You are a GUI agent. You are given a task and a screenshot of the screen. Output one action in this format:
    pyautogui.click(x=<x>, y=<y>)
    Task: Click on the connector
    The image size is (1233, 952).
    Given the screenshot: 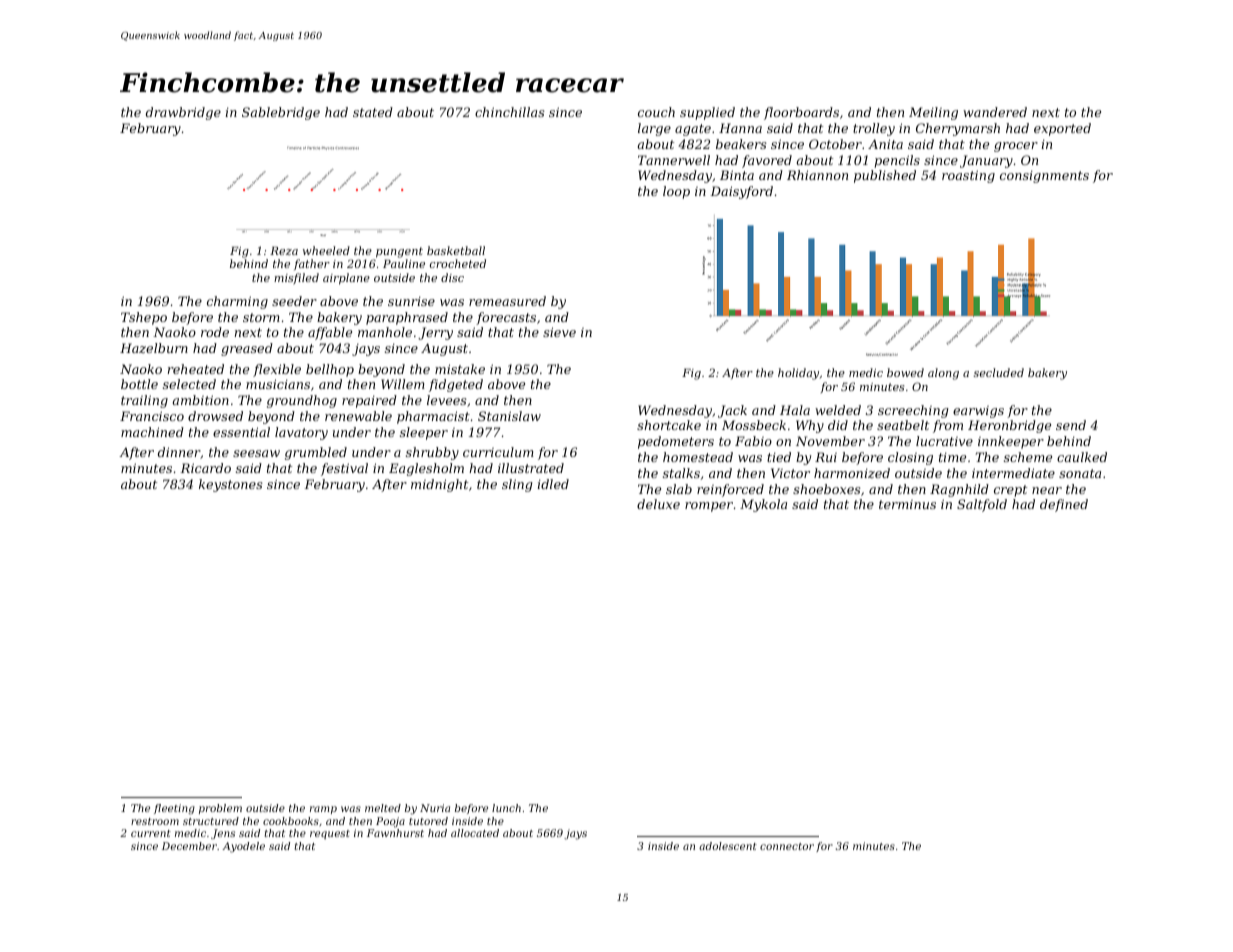 What is the action you would take?
    pyautogui.click(x=787, y=846)
